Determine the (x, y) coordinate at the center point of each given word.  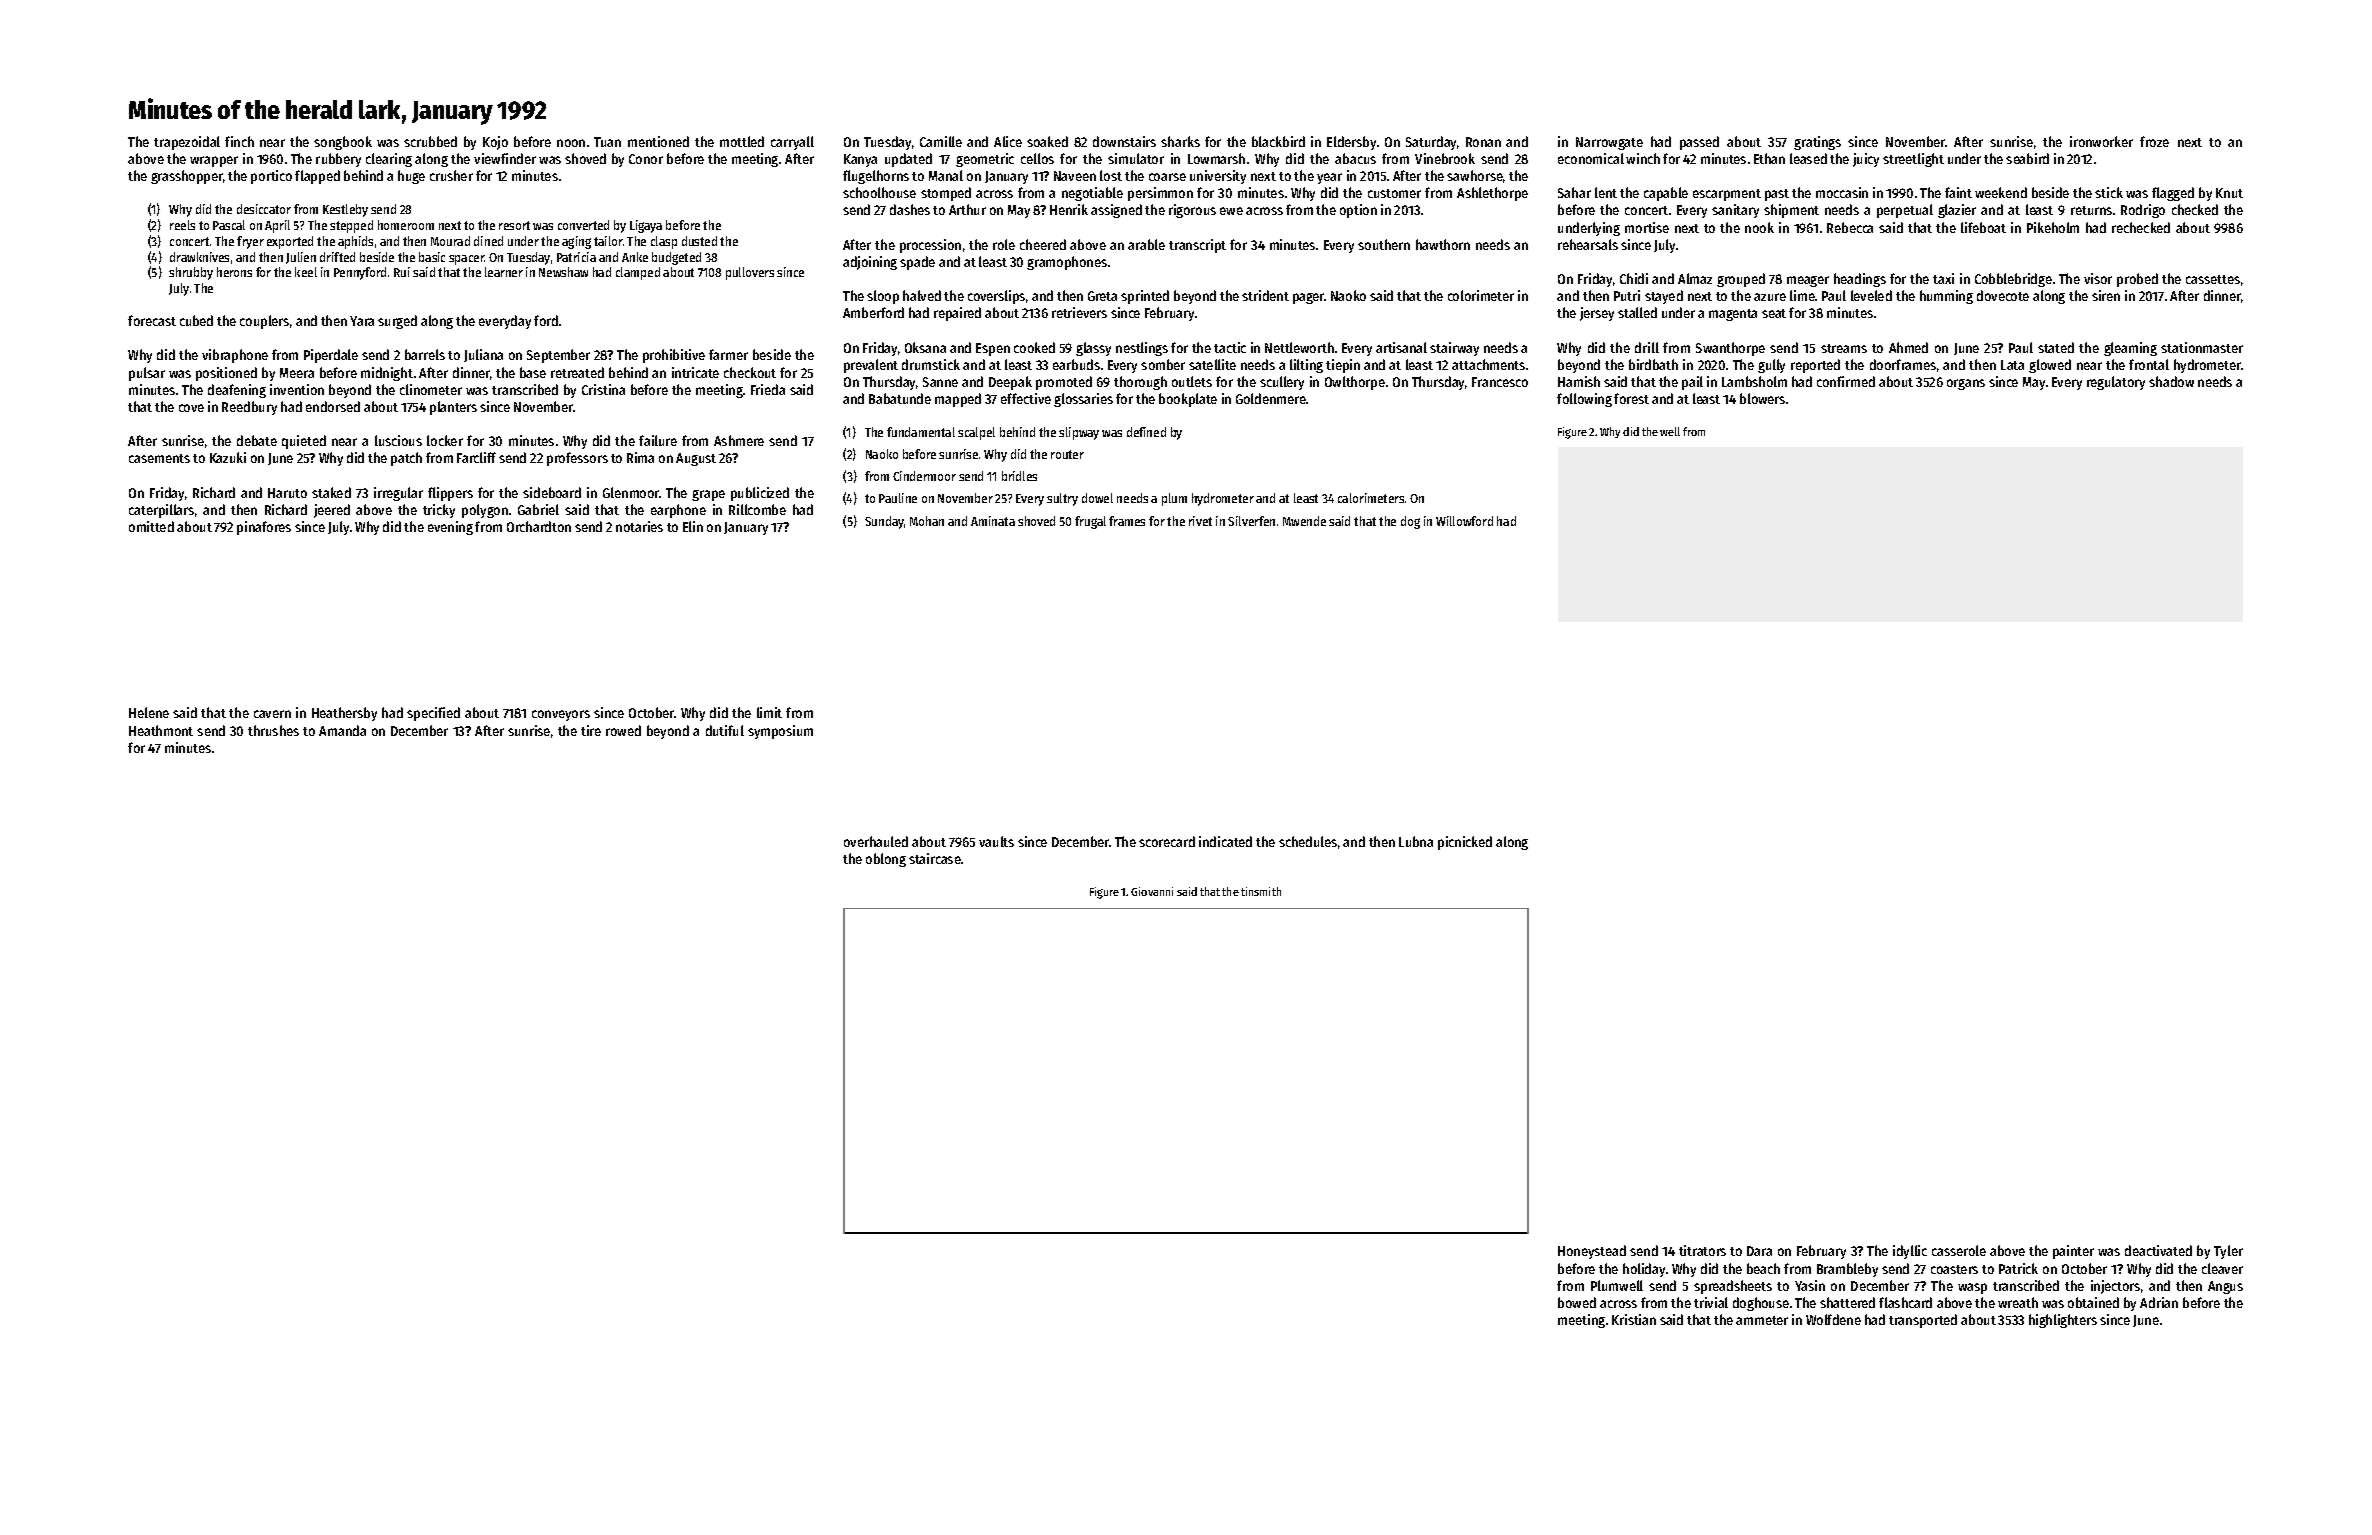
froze (2154, 141)
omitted (151, 526)
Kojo (495, 143)
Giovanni (1152, 891)
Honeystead (1592, 1252)
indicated (1225, 841)
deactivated (2158, 1250)
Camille (941, 141)
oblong (886, 860)
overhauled (876, 841)
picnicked (1465, 843)
